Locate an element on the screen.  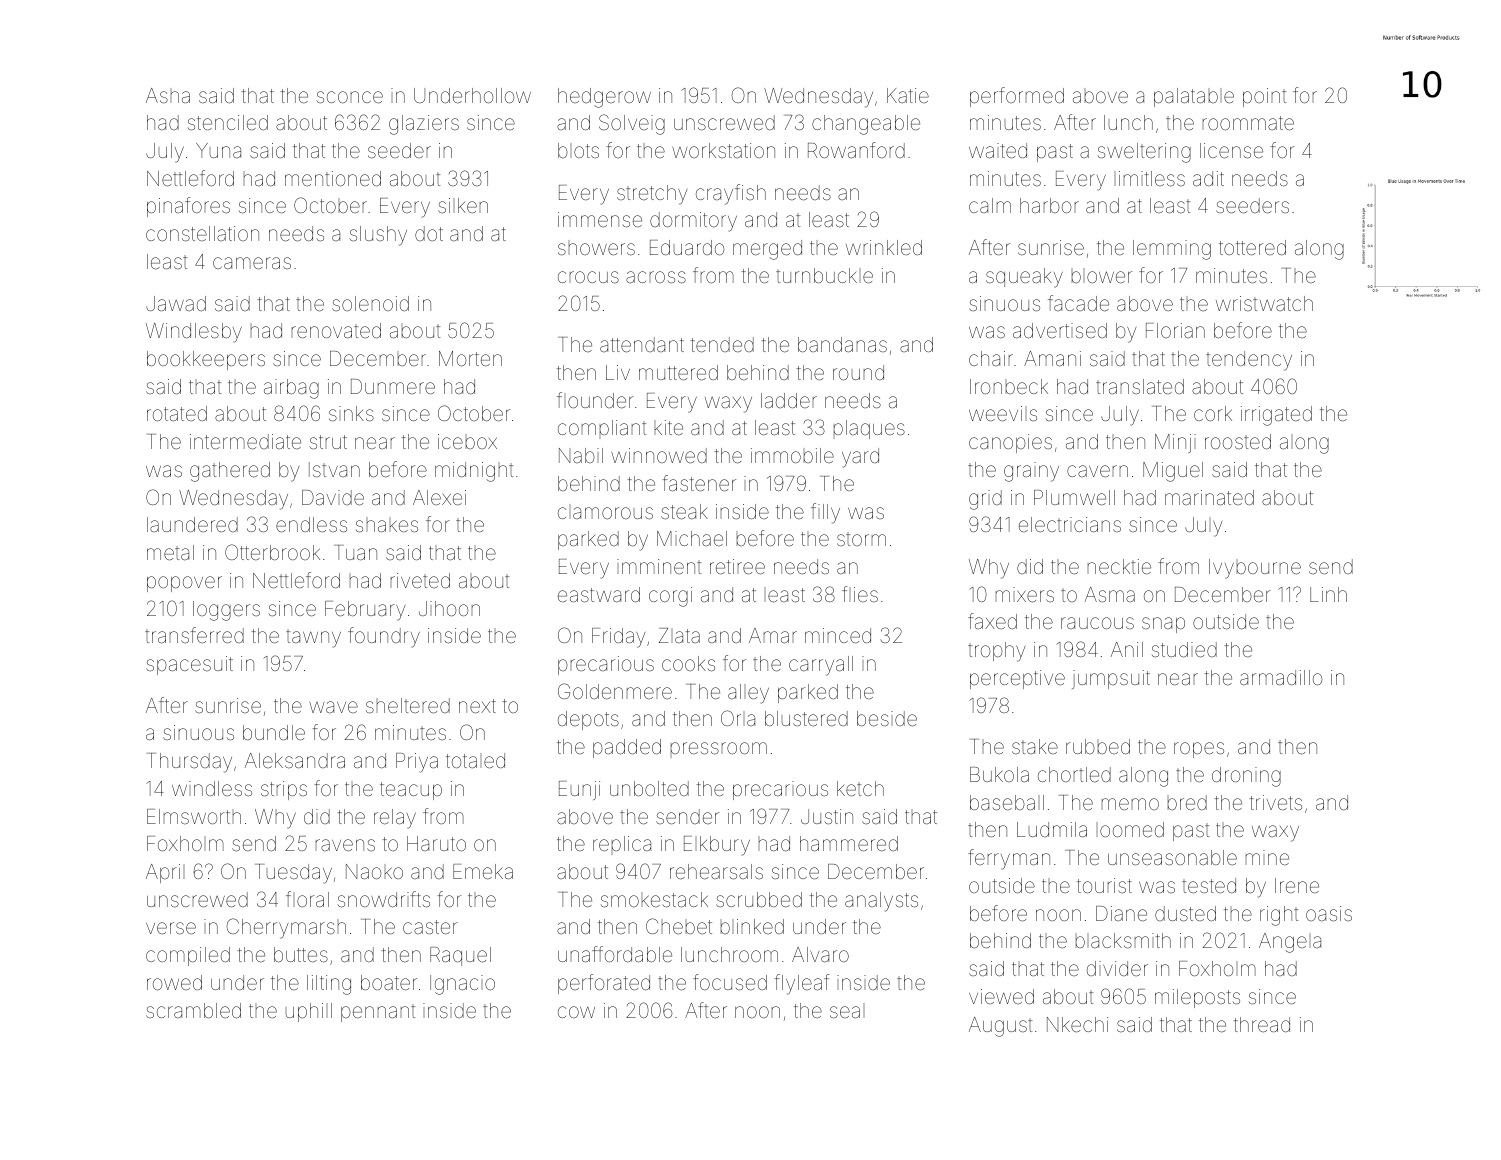
clamorous is located at coordinates (605, 513).
